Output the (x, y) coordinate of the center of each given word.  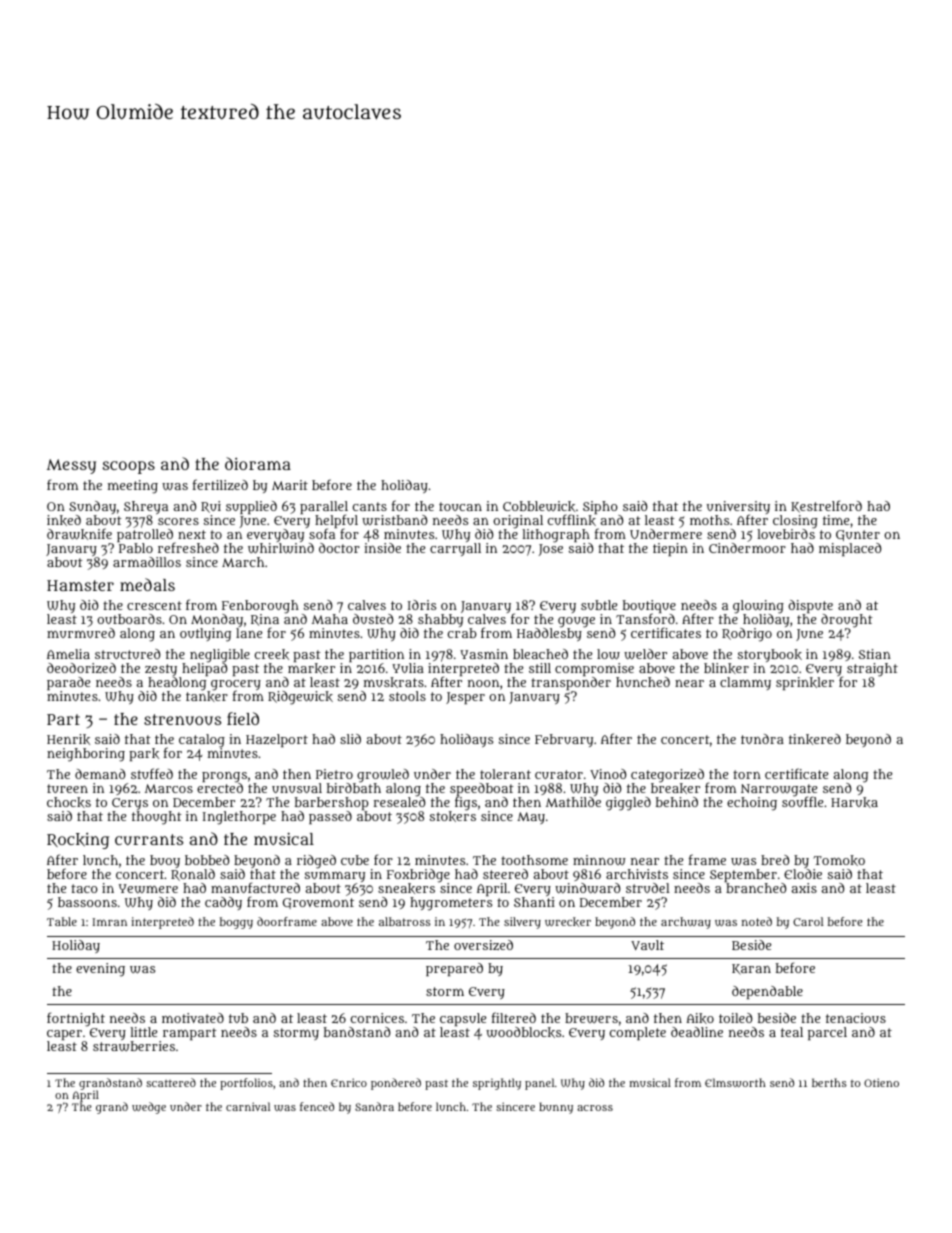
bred (775, 860)
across (595, 1108)
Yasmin (484, 654)
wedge (149, 1108)
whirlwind (281, 548)
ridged (316, 862)
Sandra (374, 1106)
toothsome (534, 860)
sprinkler (805, 683)
